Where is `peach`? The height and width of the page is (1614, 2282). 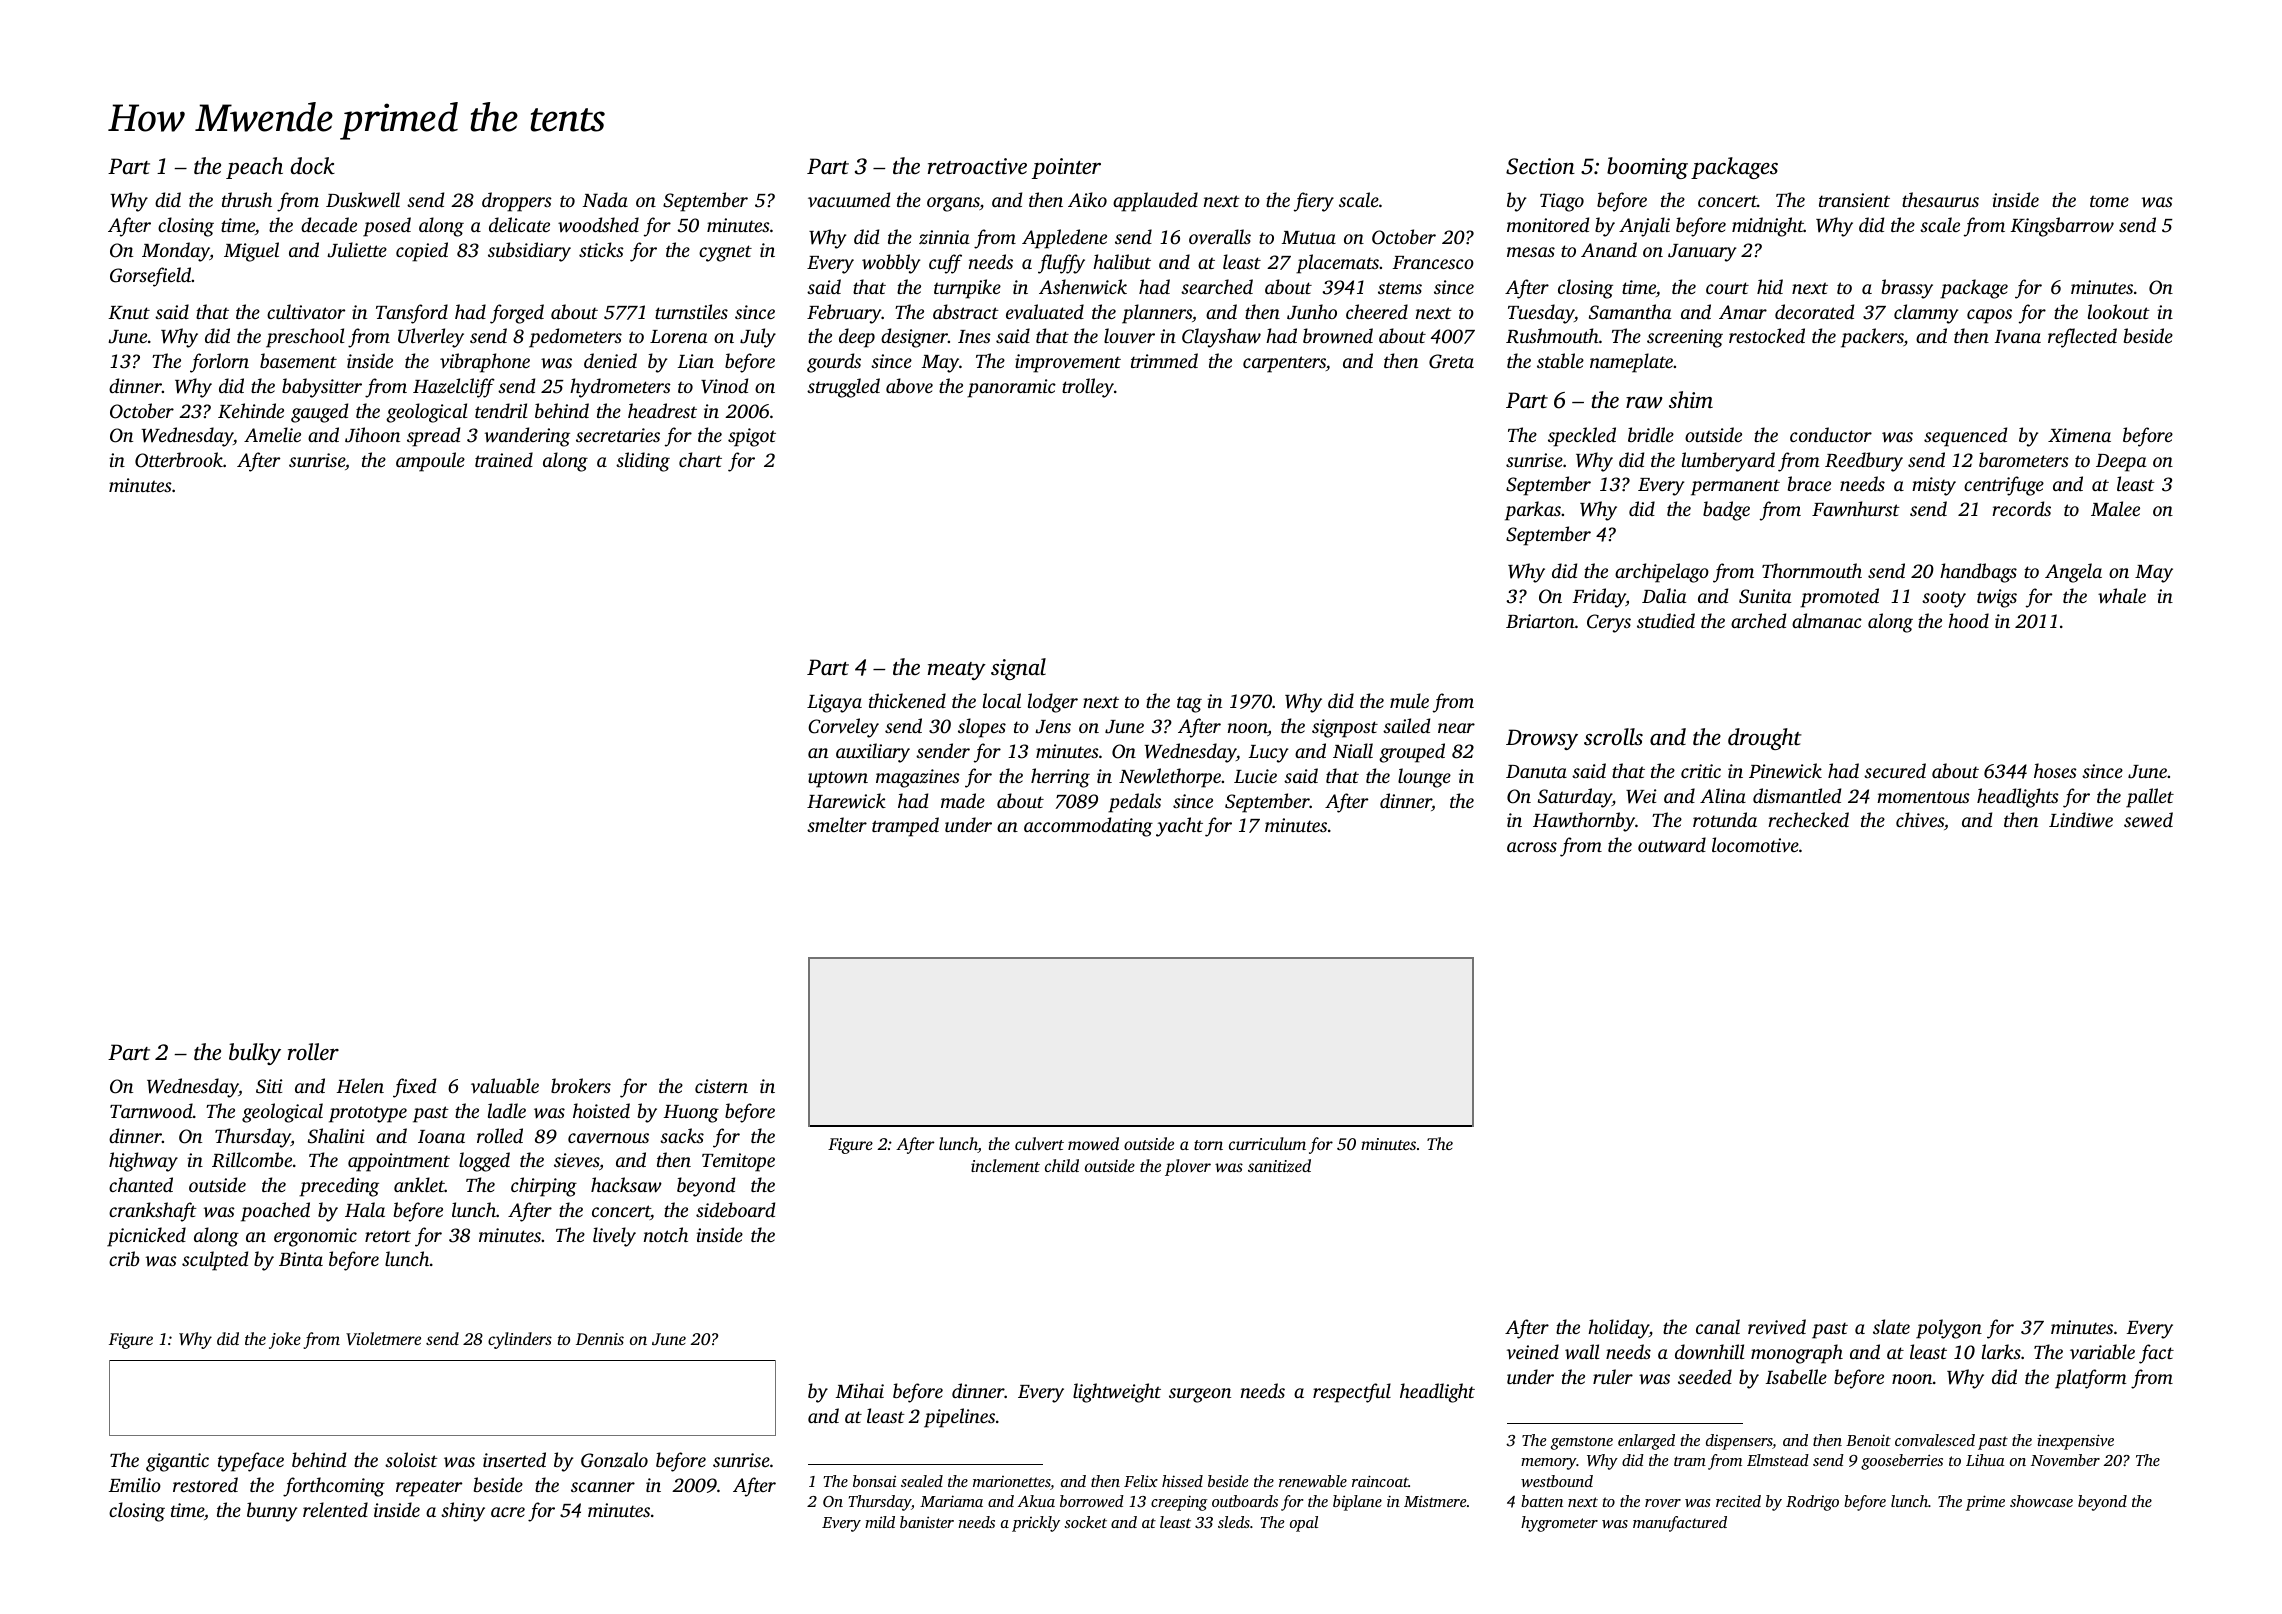
peach is located at coordinates (254, 168).
